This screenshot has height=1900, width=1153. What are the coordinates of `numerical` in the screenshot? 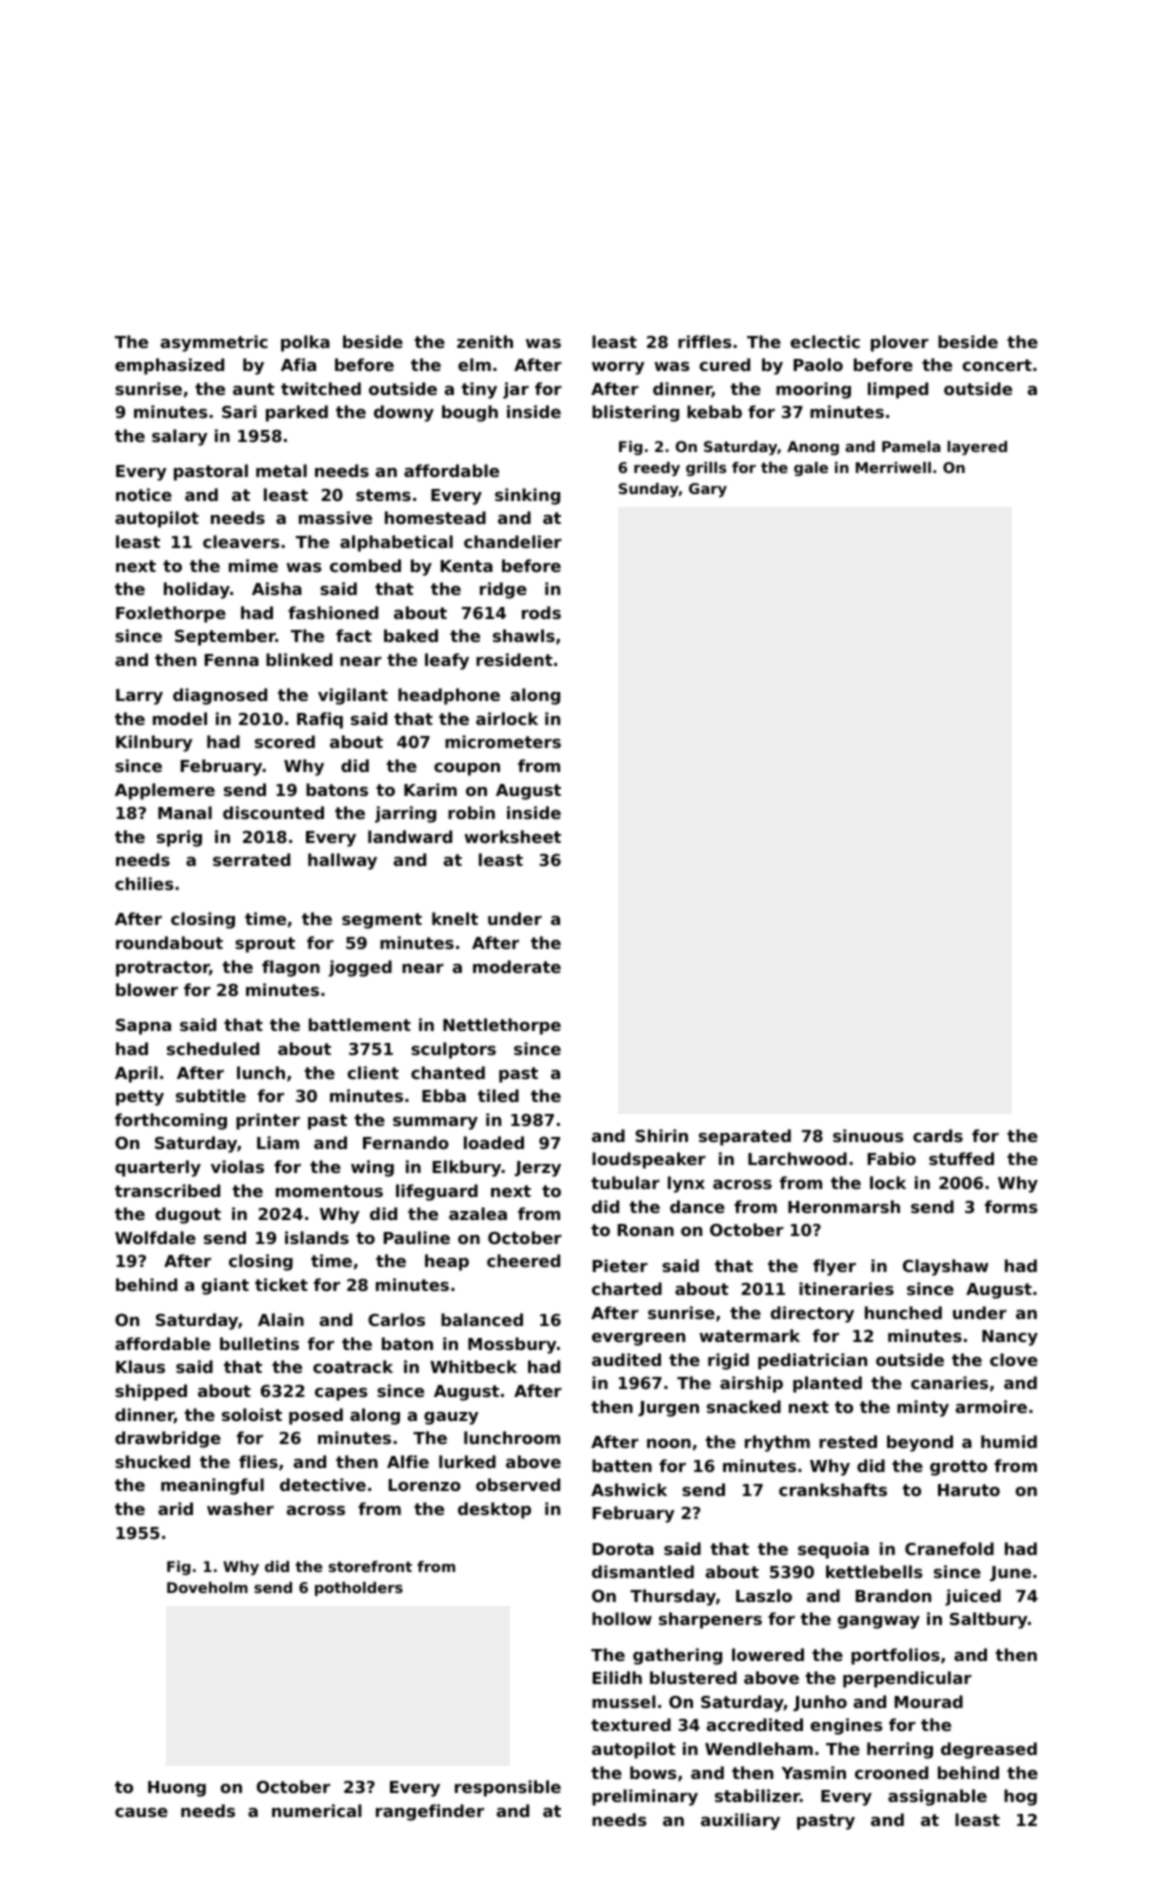 It's located at (317, 1810).
